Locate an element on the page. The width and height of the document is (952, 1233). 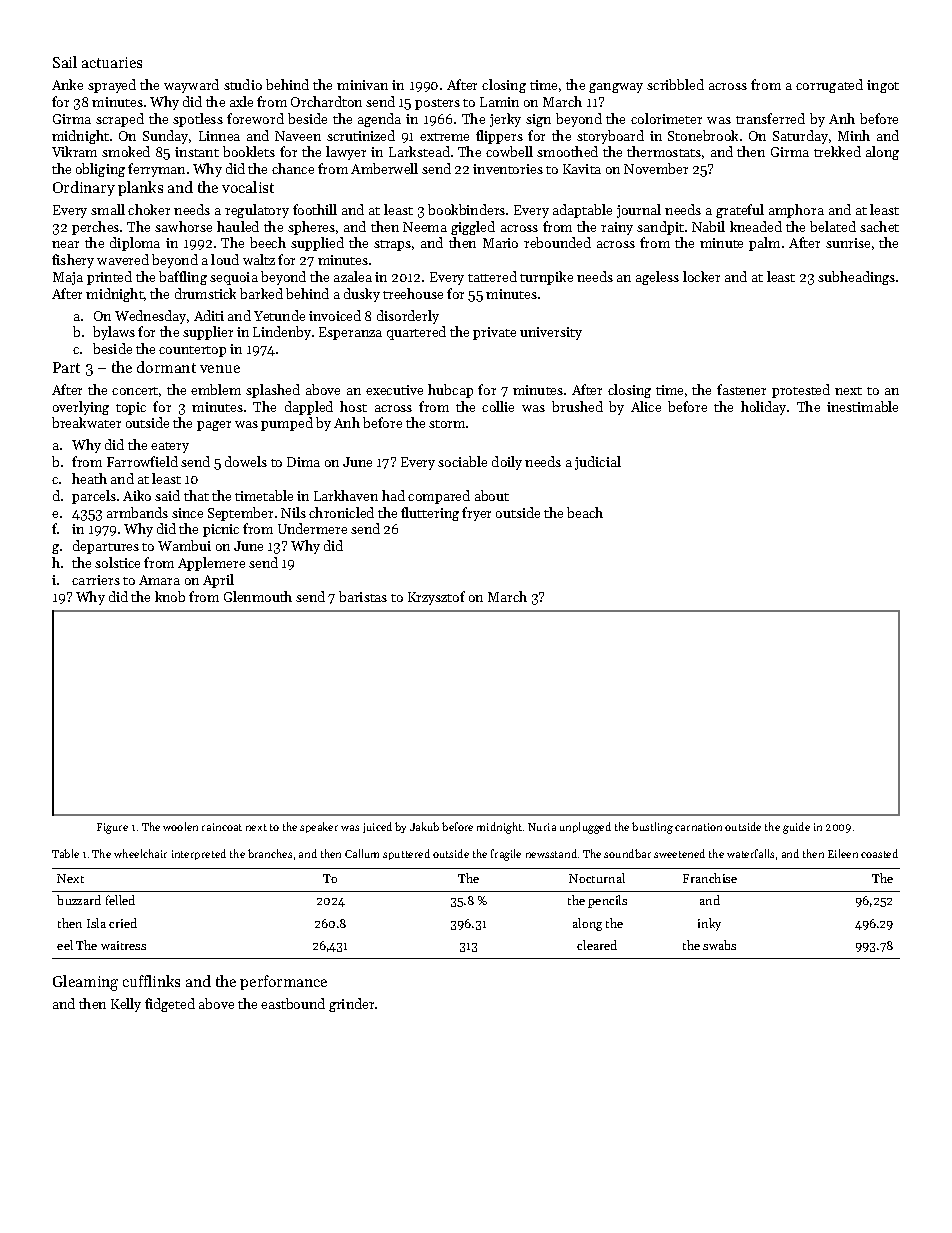
overlying is located at coordinates (81, 408).
